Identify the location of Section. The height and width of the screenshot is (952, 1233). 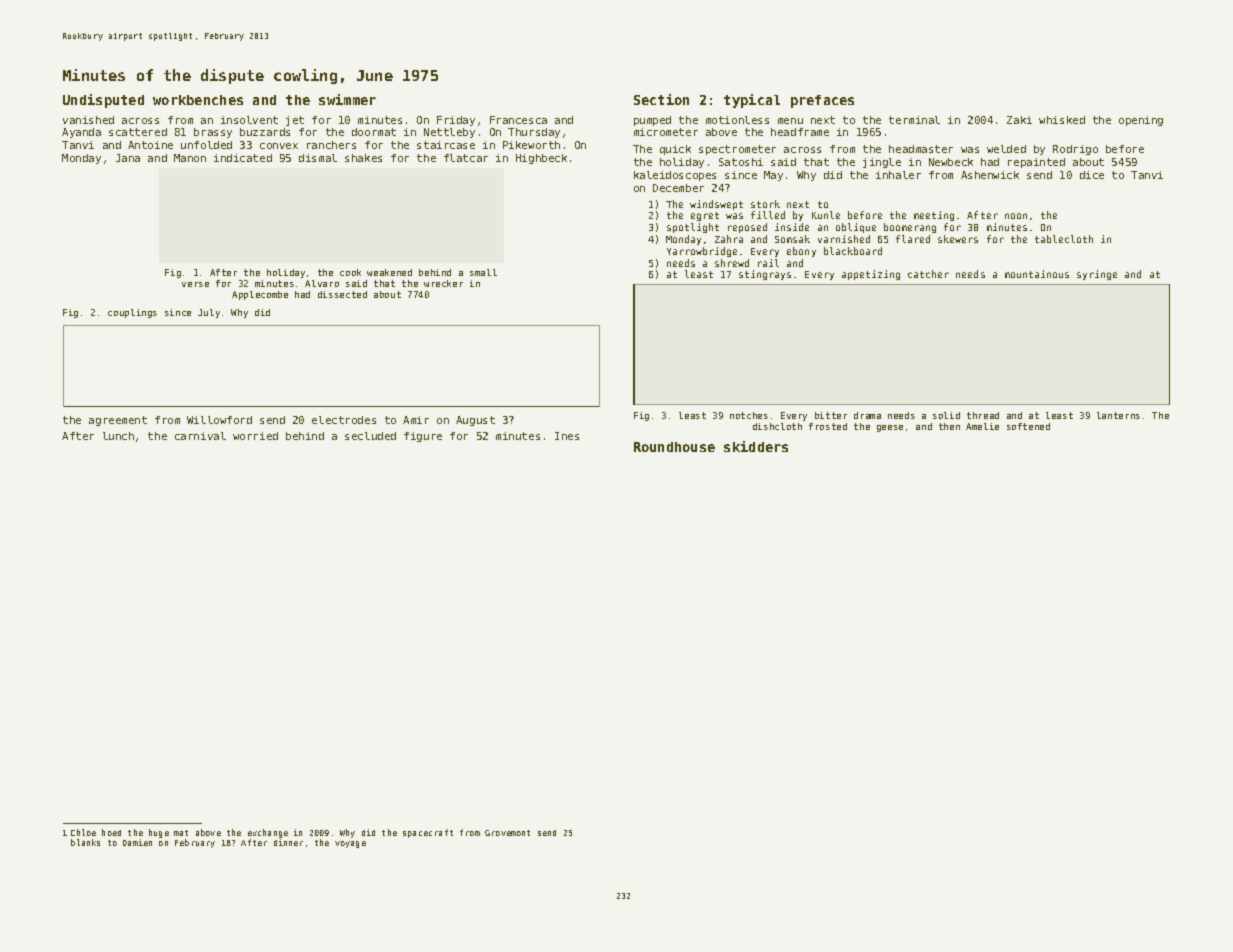
(661, 99).
